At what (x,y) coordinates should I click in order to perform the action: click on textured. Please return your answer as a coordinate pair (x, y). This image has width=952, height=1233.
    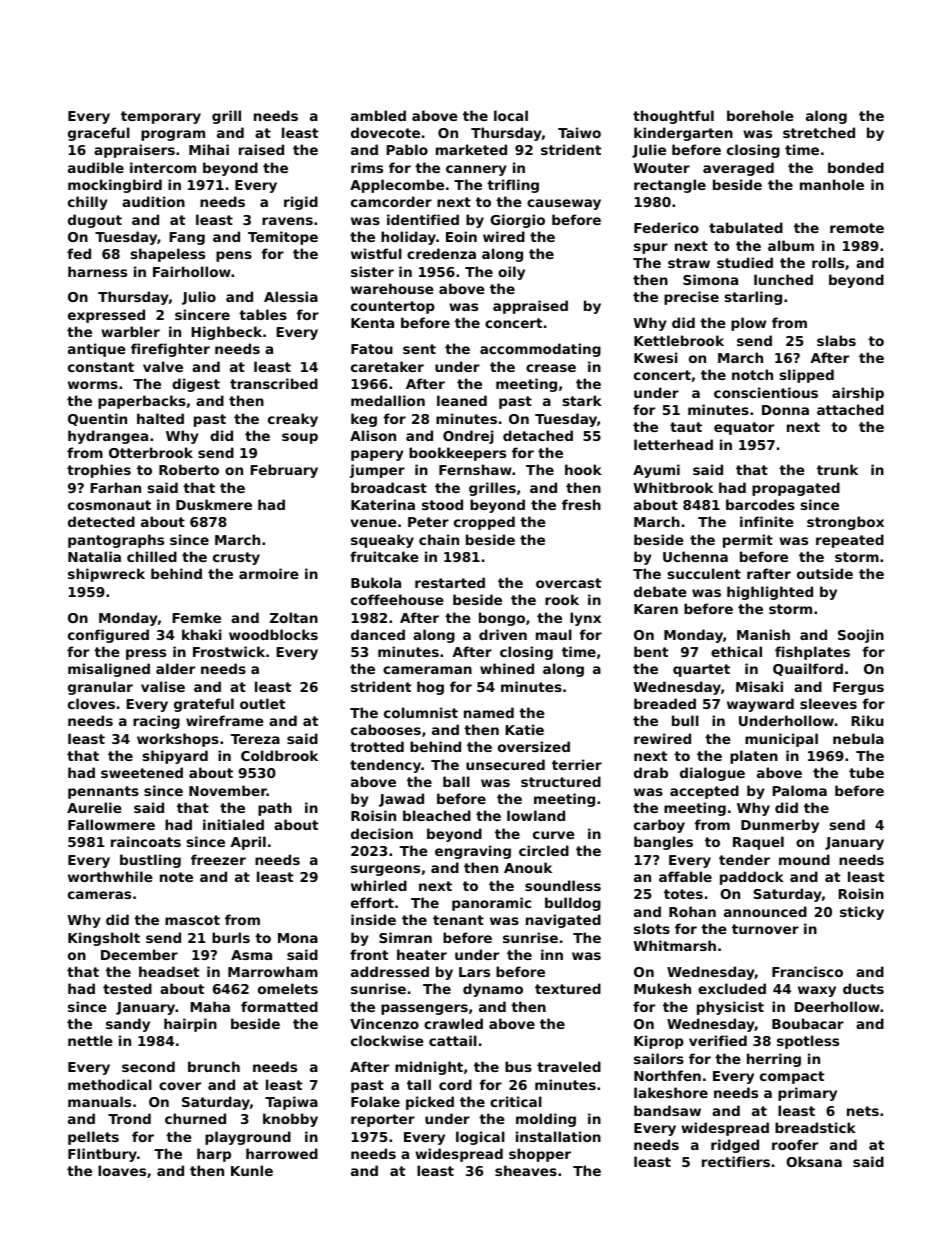
    Looking at the image, I should click on (568, 988).
